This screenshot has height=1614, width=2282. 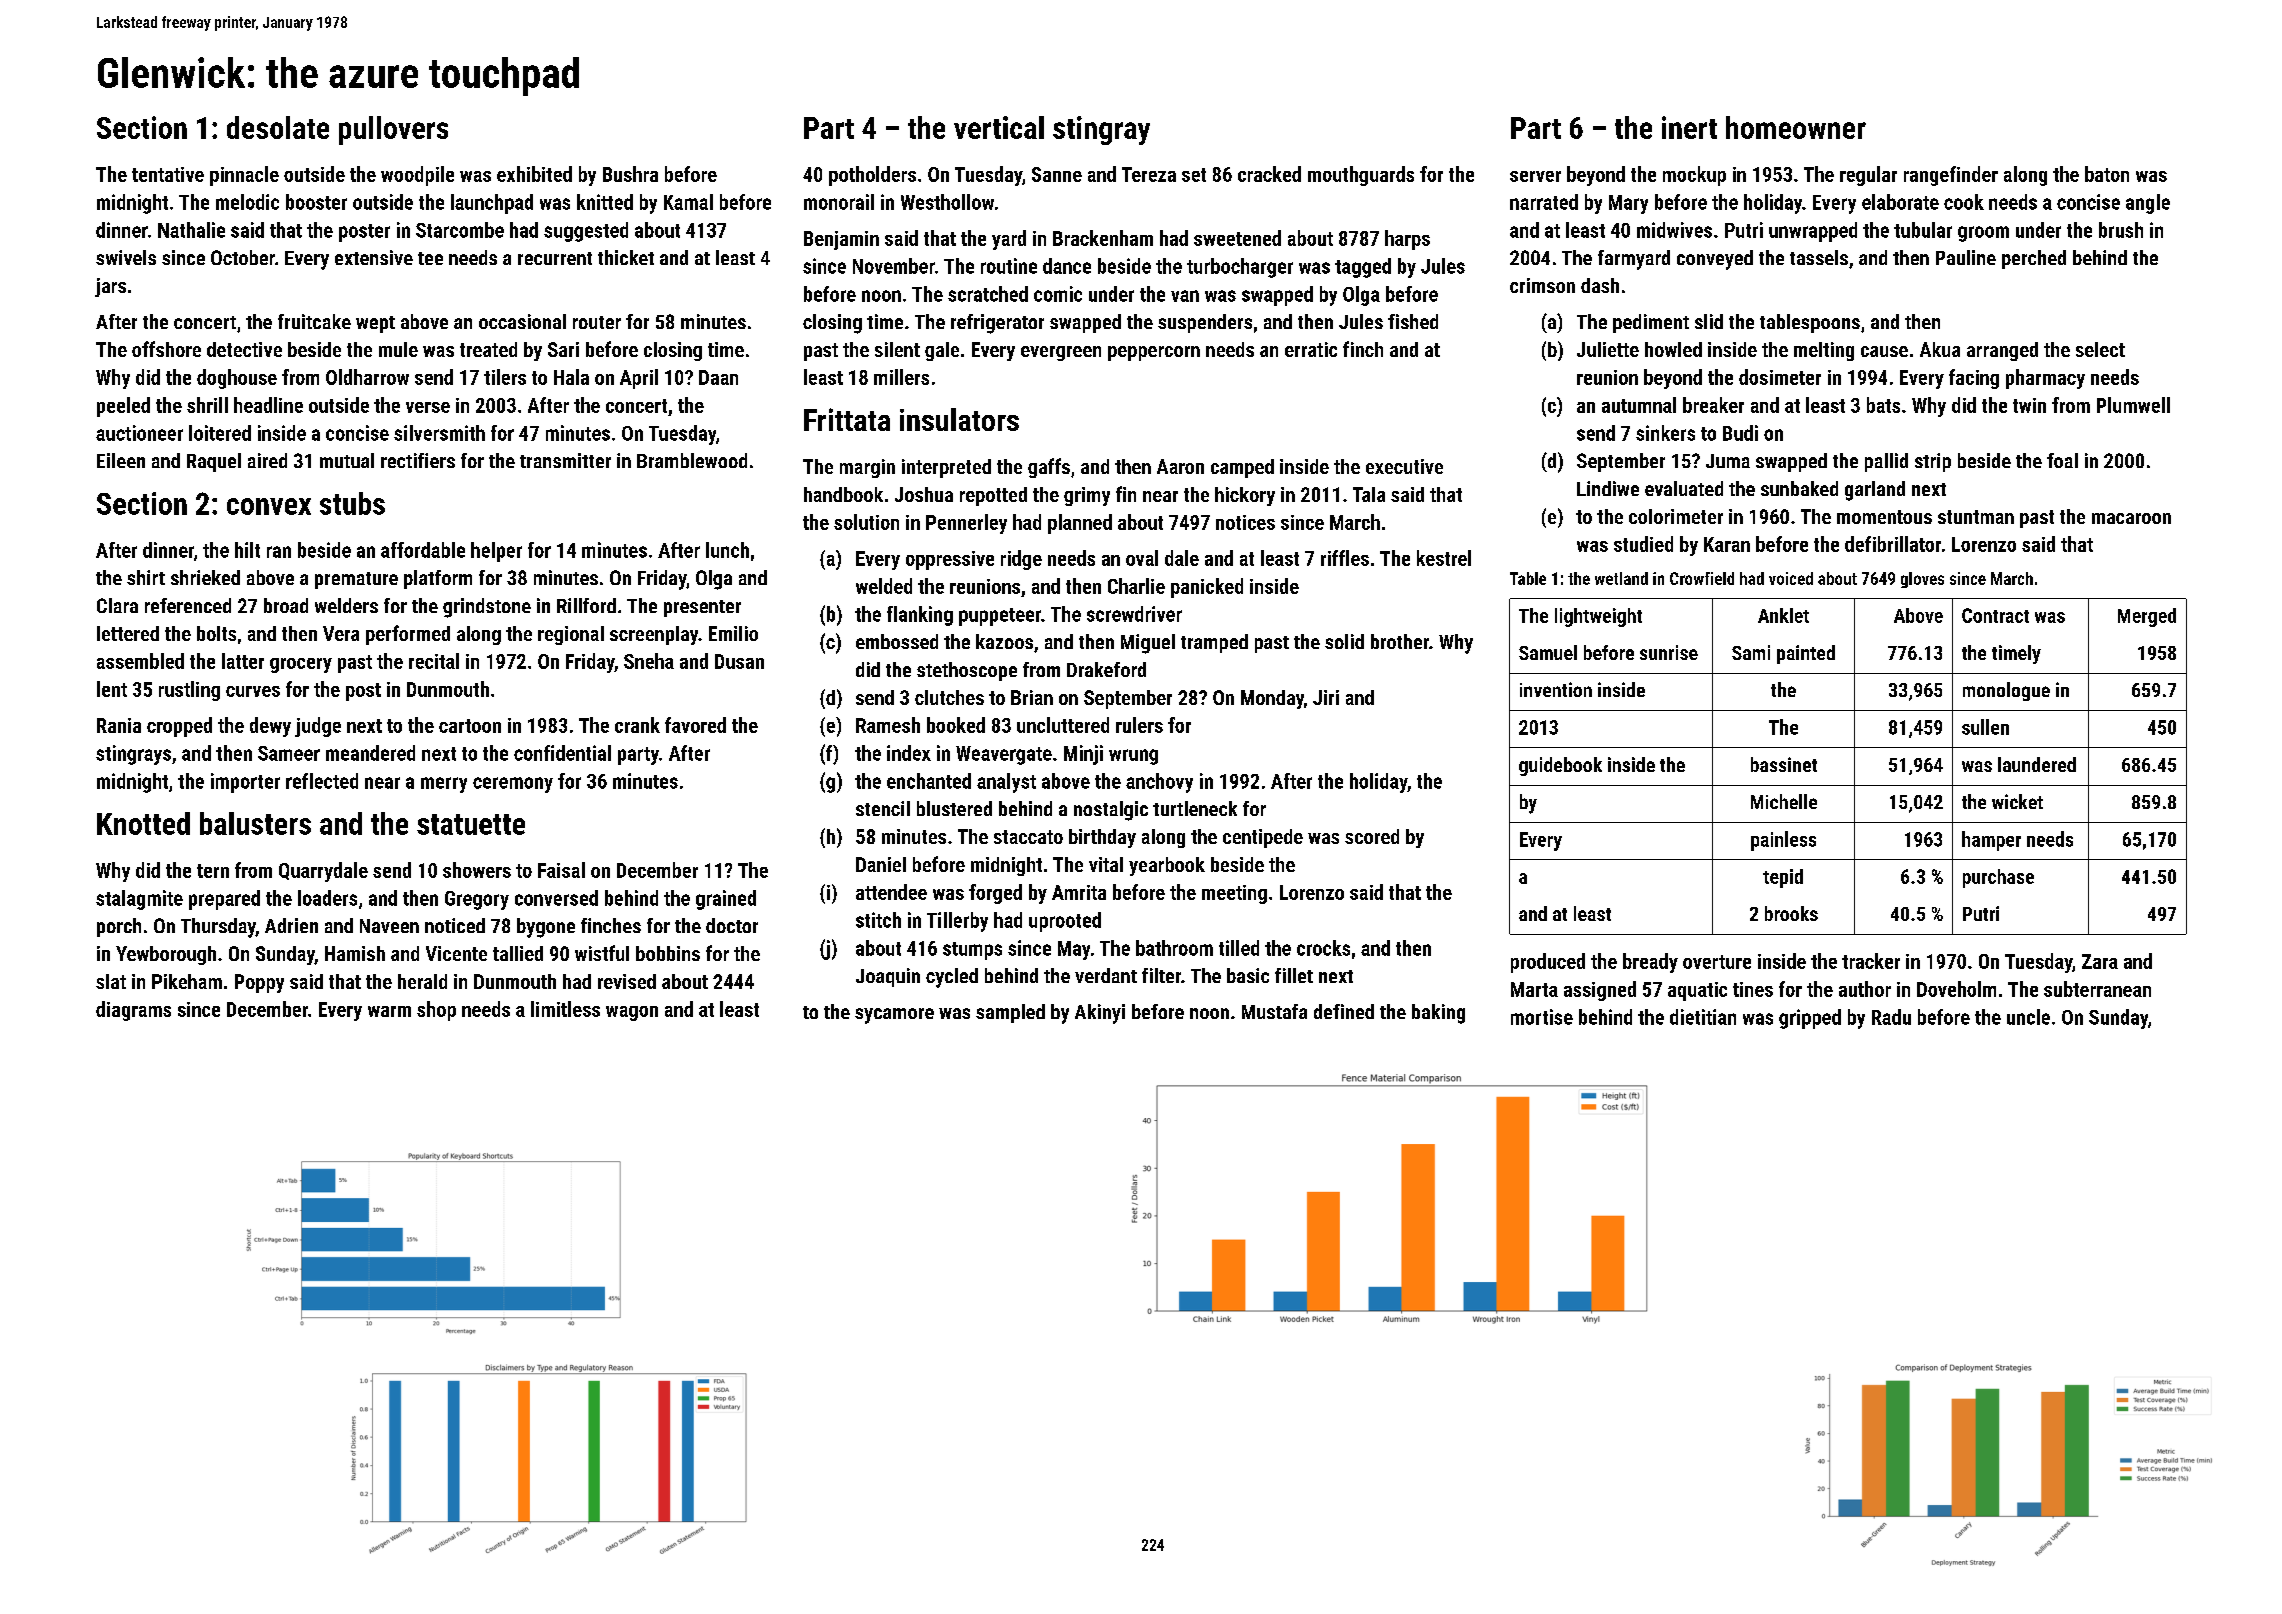 I want to click on inert, so click(x=1689, y=127).
